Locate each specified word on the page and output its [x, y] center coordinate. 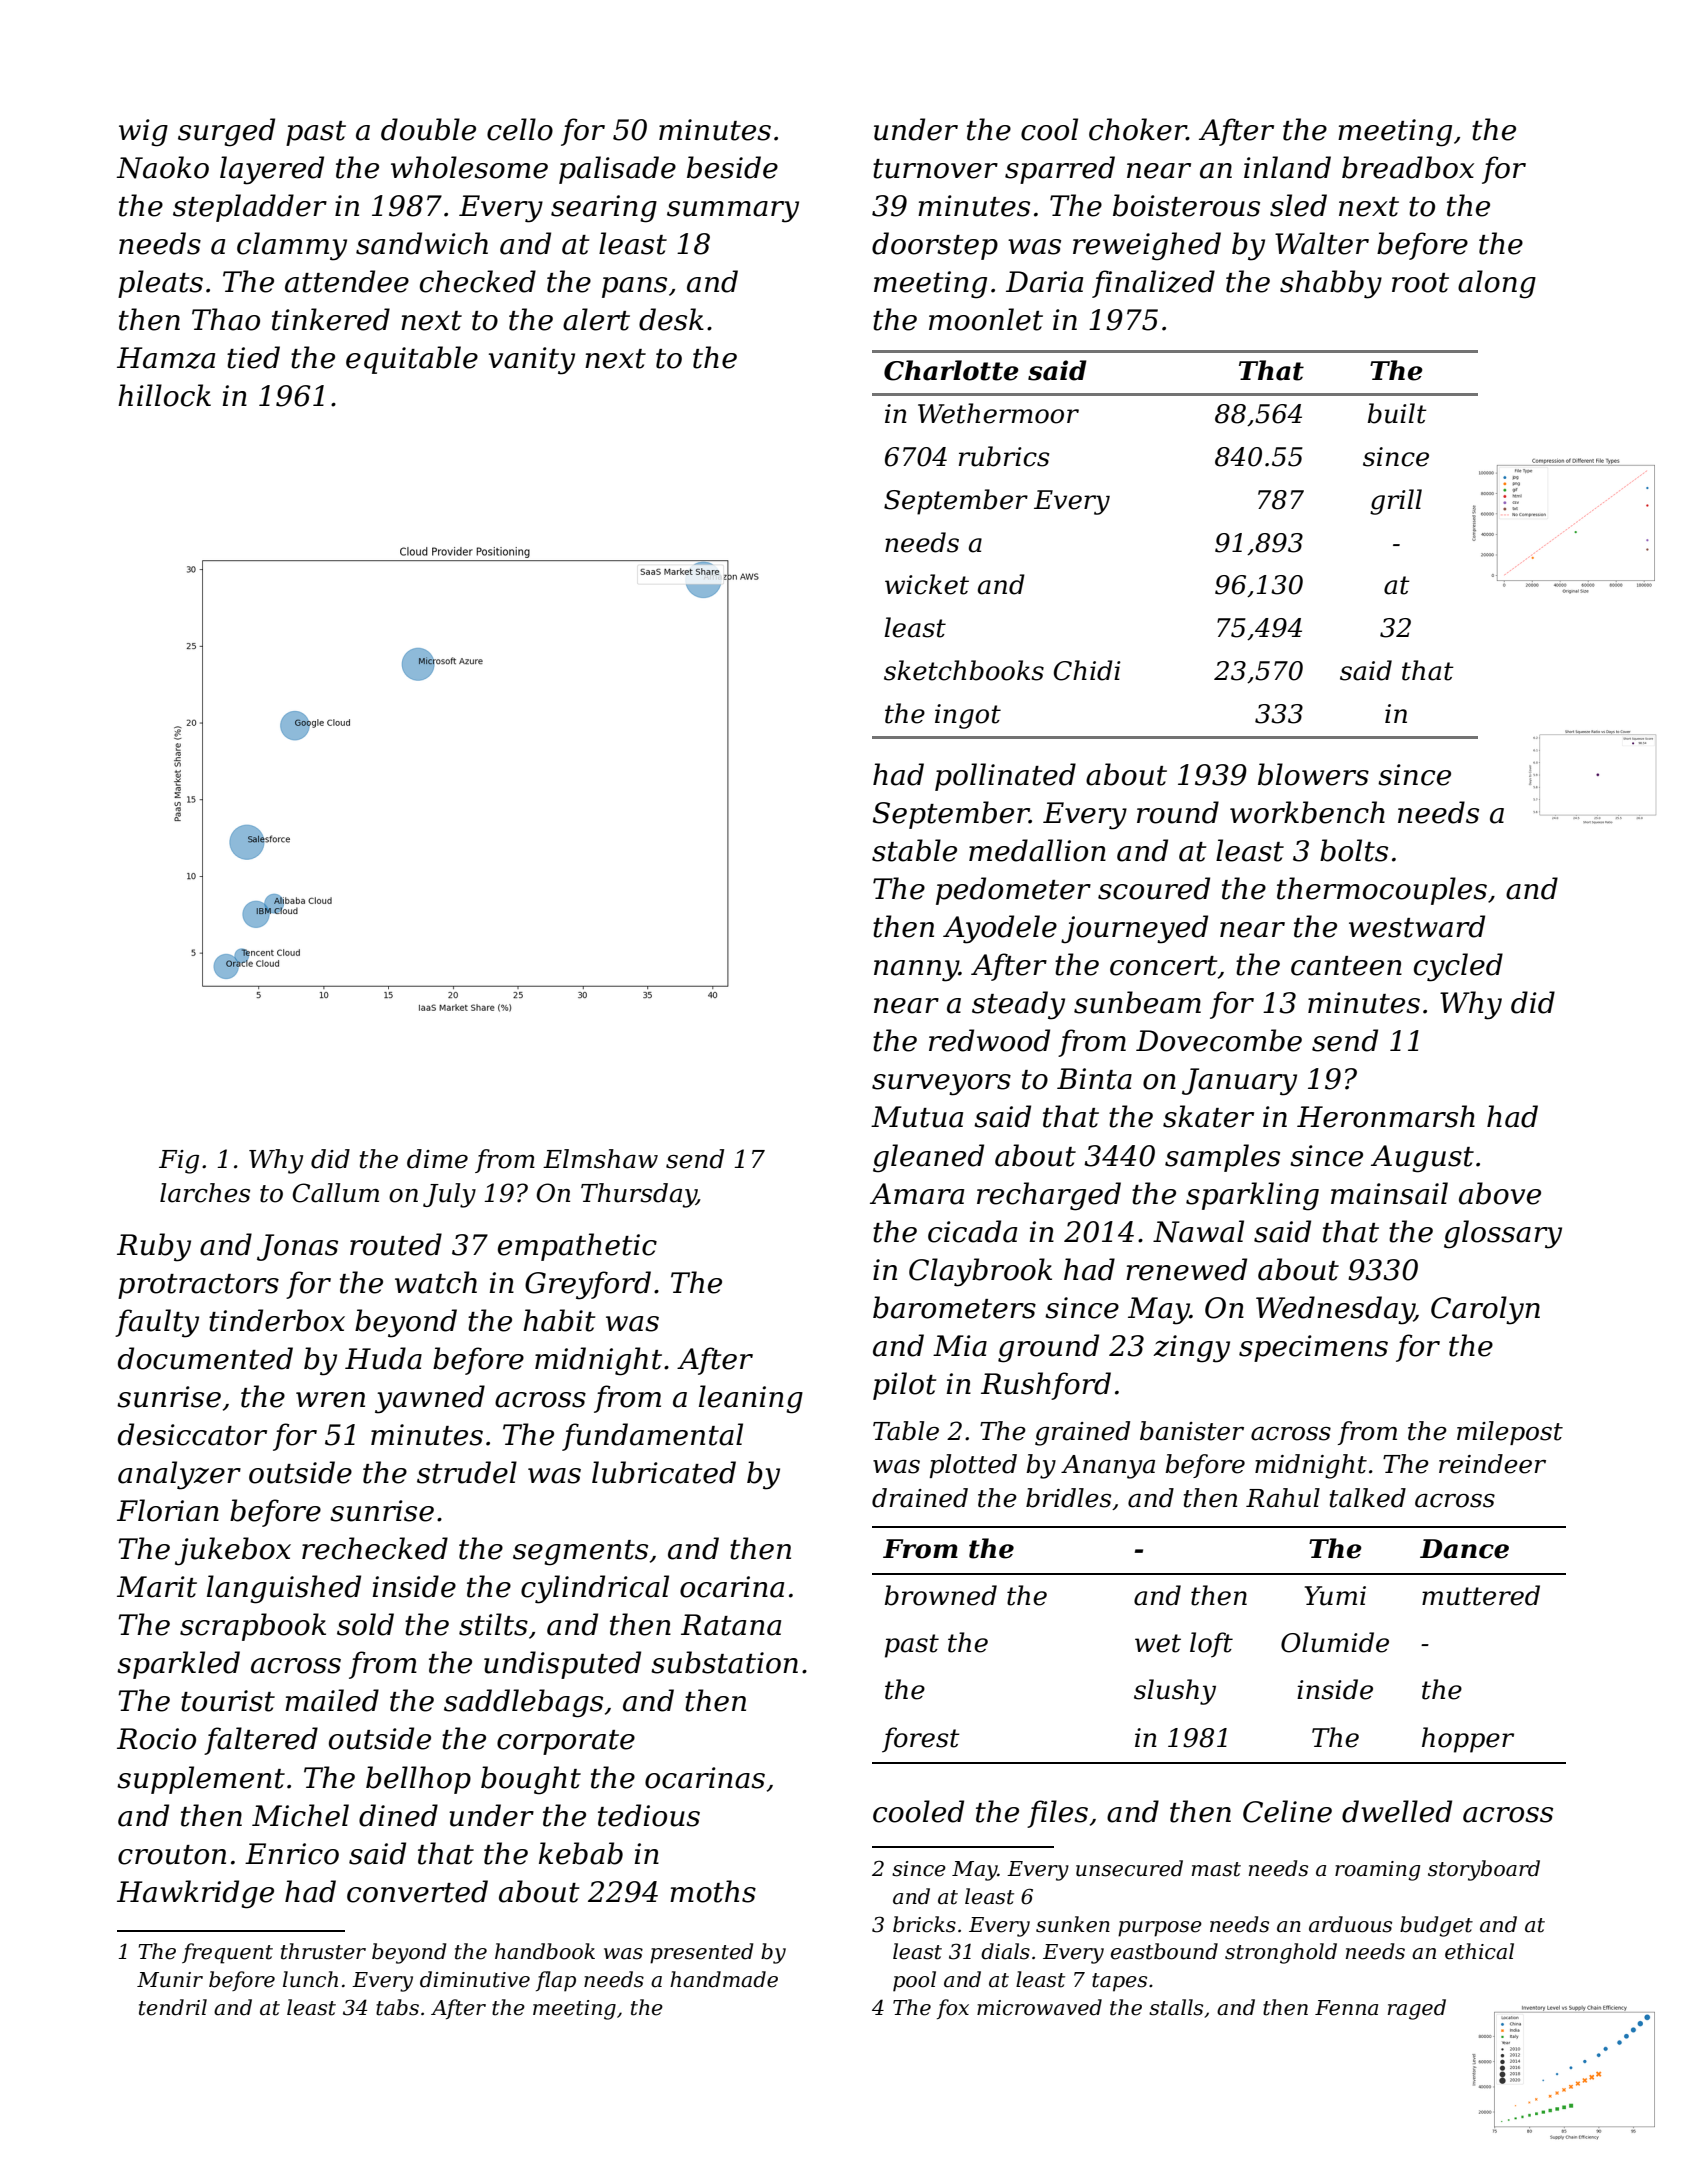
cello [520, 129]
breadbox [1408, 167]
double [428, 129]
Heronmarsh [1386, 1116]
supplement [201, 1780]
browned [941, 1595]
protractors [198, 1286]
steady [1018, 1005]
